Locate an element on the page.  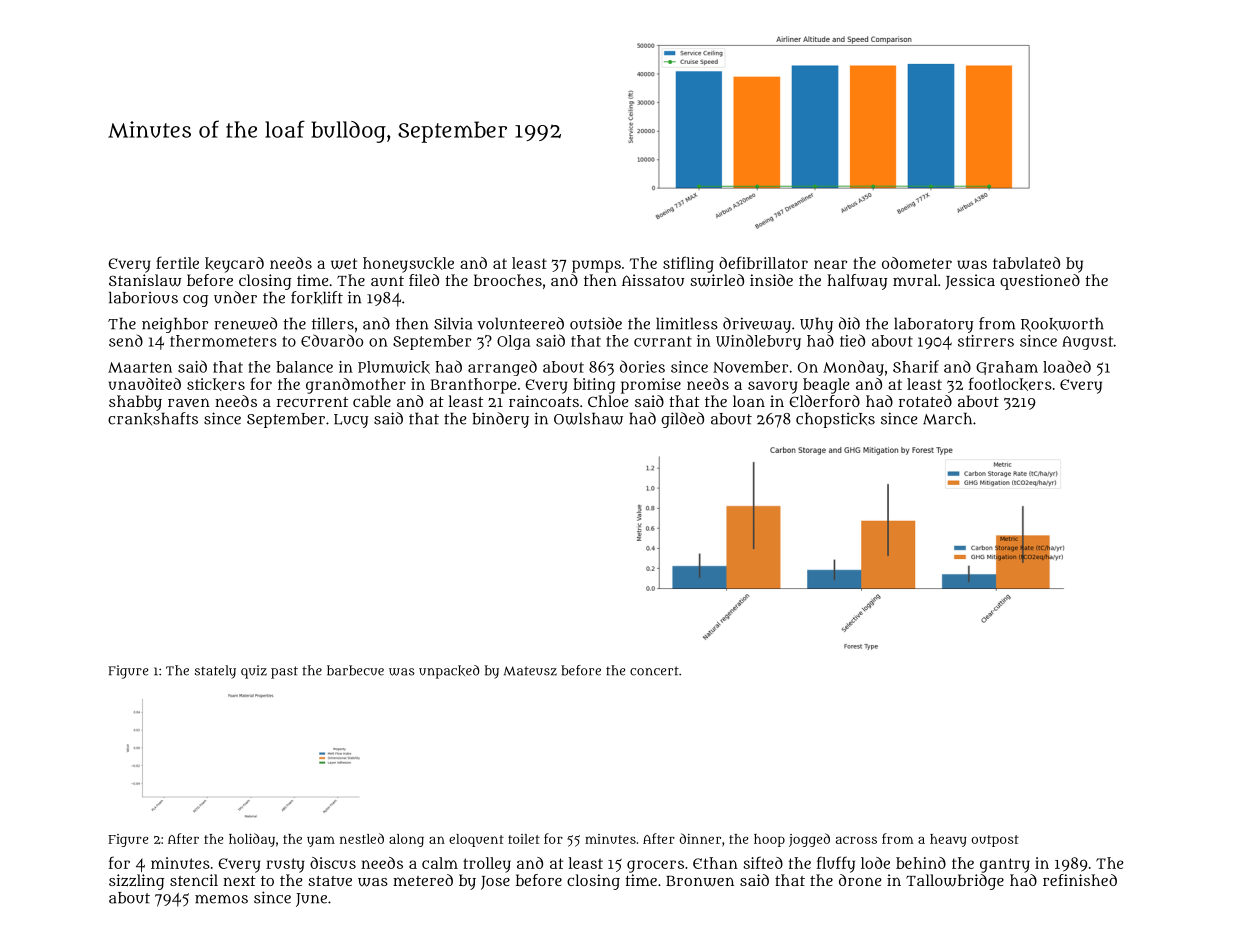
Bronwen is located at coordinates (700, 881).
